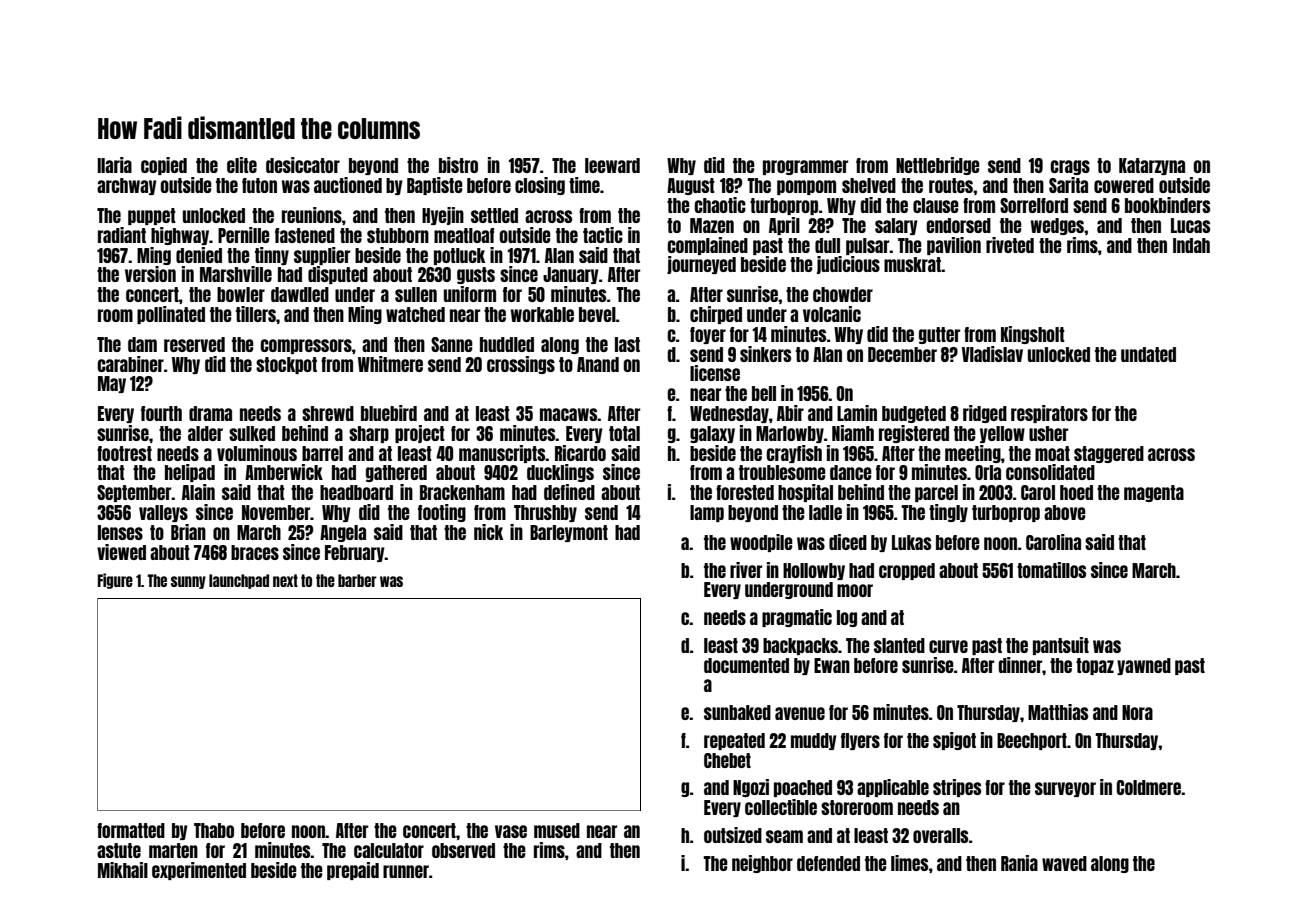 The image size is (1308, 924). What do you see at coordinates (1068, 185) in the page?
I see `Sarita` at bounding box center [1068, 185].
